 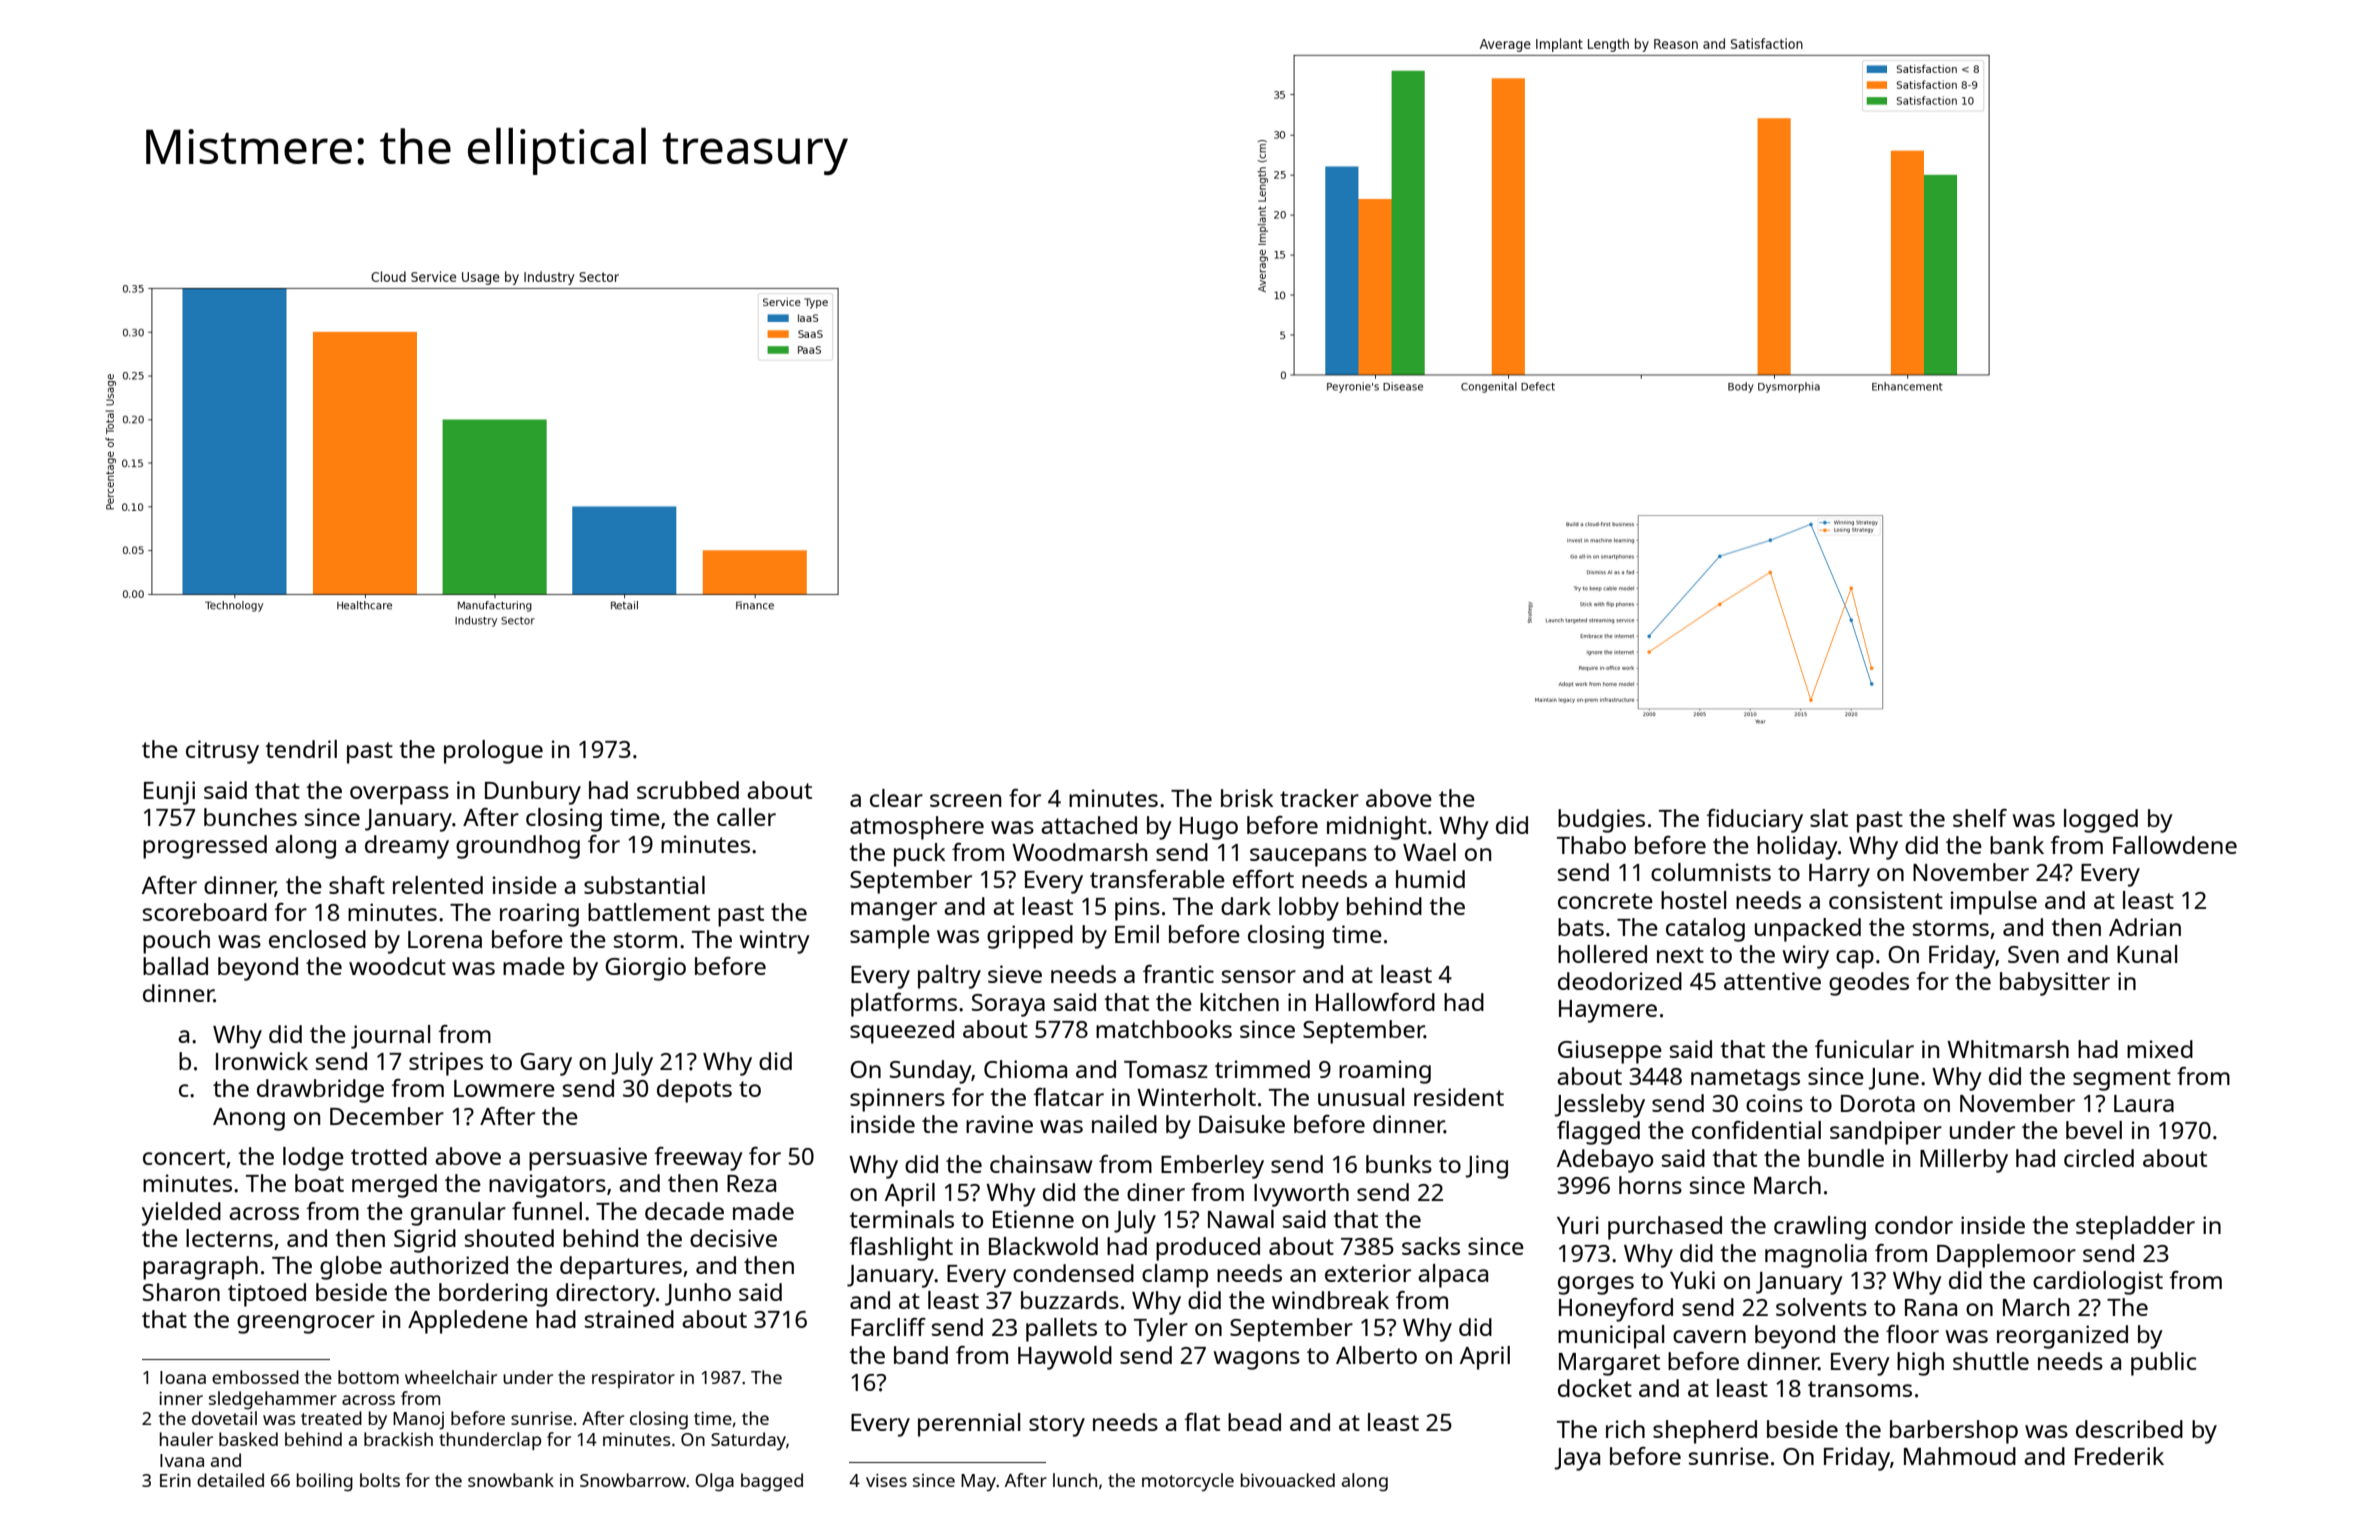 What do you see at coordinates (698, 1159) in the page?
I see `freeway` at bounding box center [698, 1159].
